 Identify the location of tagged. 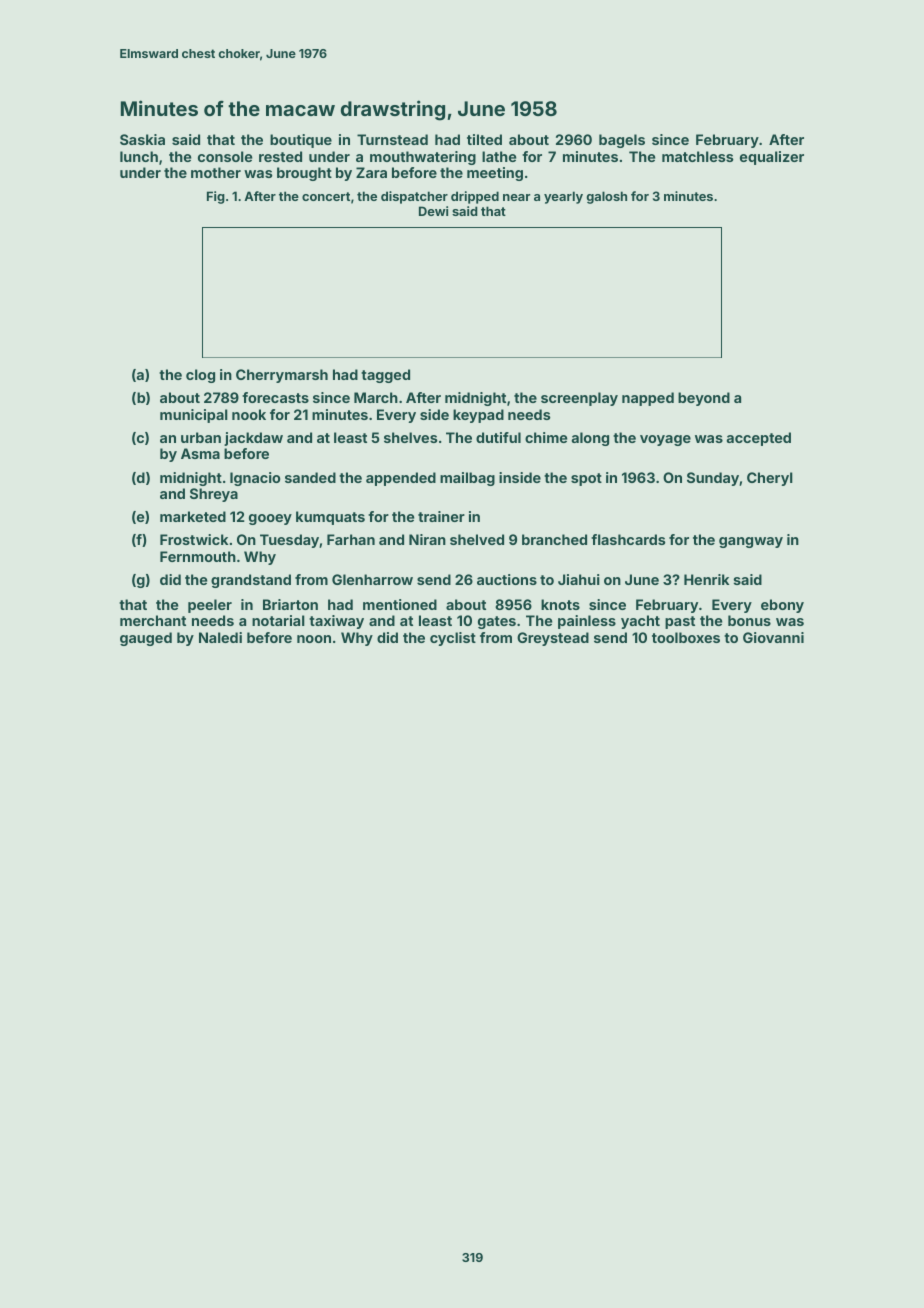
(385, 376).
